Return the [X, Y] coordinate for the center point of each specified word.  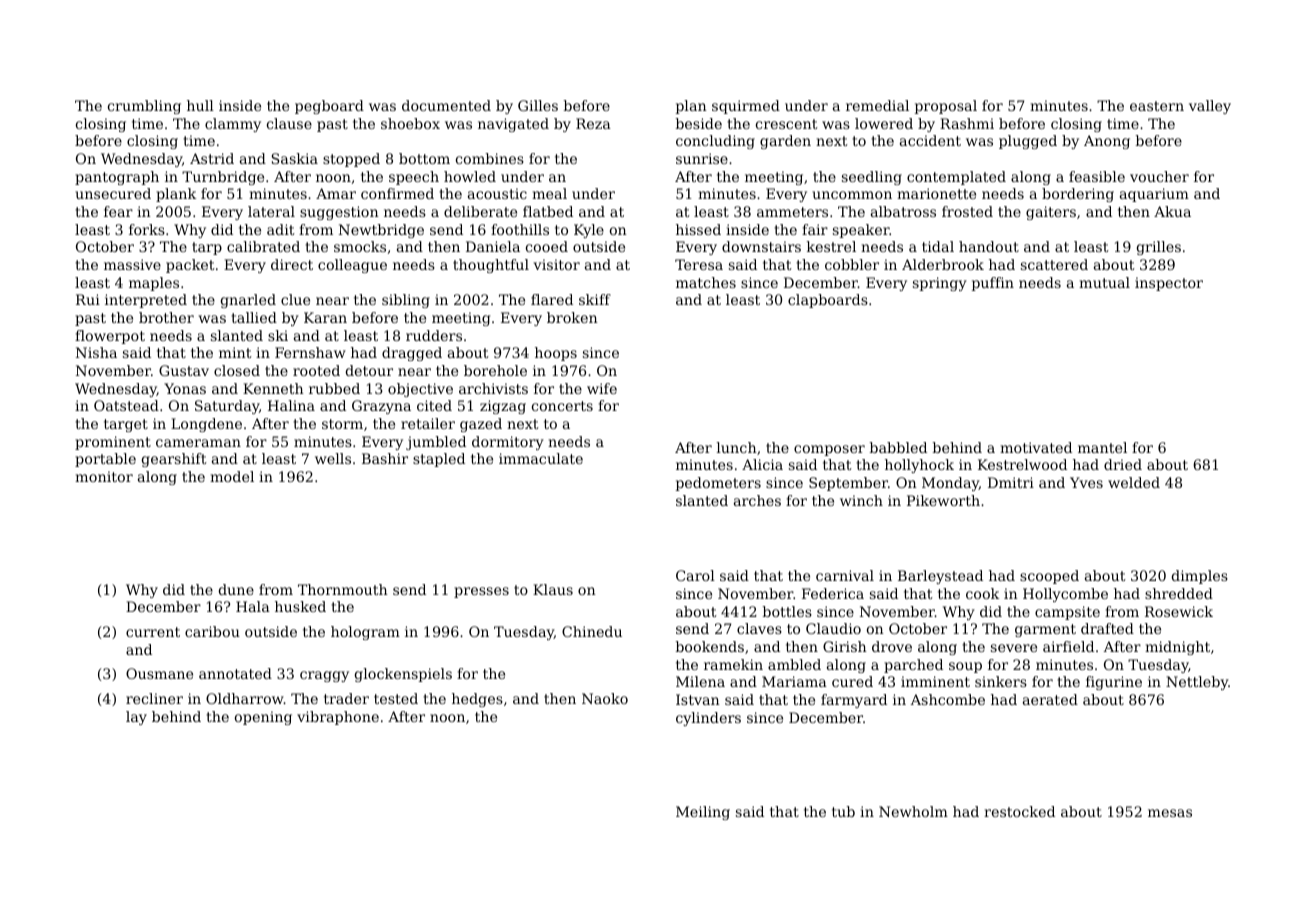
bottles [787, 611]
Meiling [703, 813]
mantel [1102, 447]
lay [136, 718]
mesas [1170, 813]
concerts [562, 406]
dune [236, 589]
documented [446, 105]
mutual [1104, 282]
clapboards [828, 301]
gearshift [174, 460]
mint [235, 352]
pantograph [117, 178]
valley [1210, 107]
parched [913, 666]
